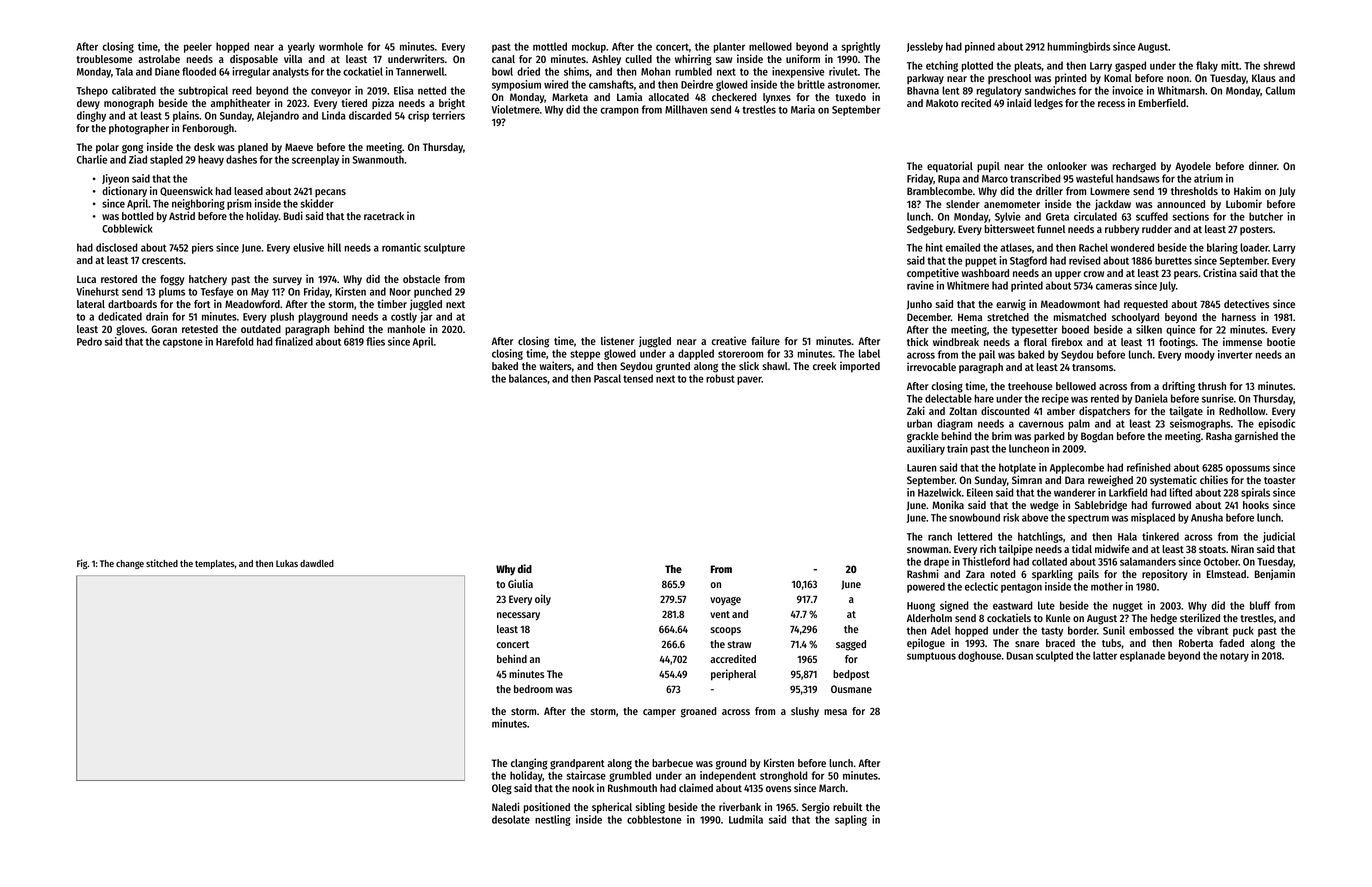  Describe the element at coordinates (923, 573) in the document. I see `Rashmi` at that location.
